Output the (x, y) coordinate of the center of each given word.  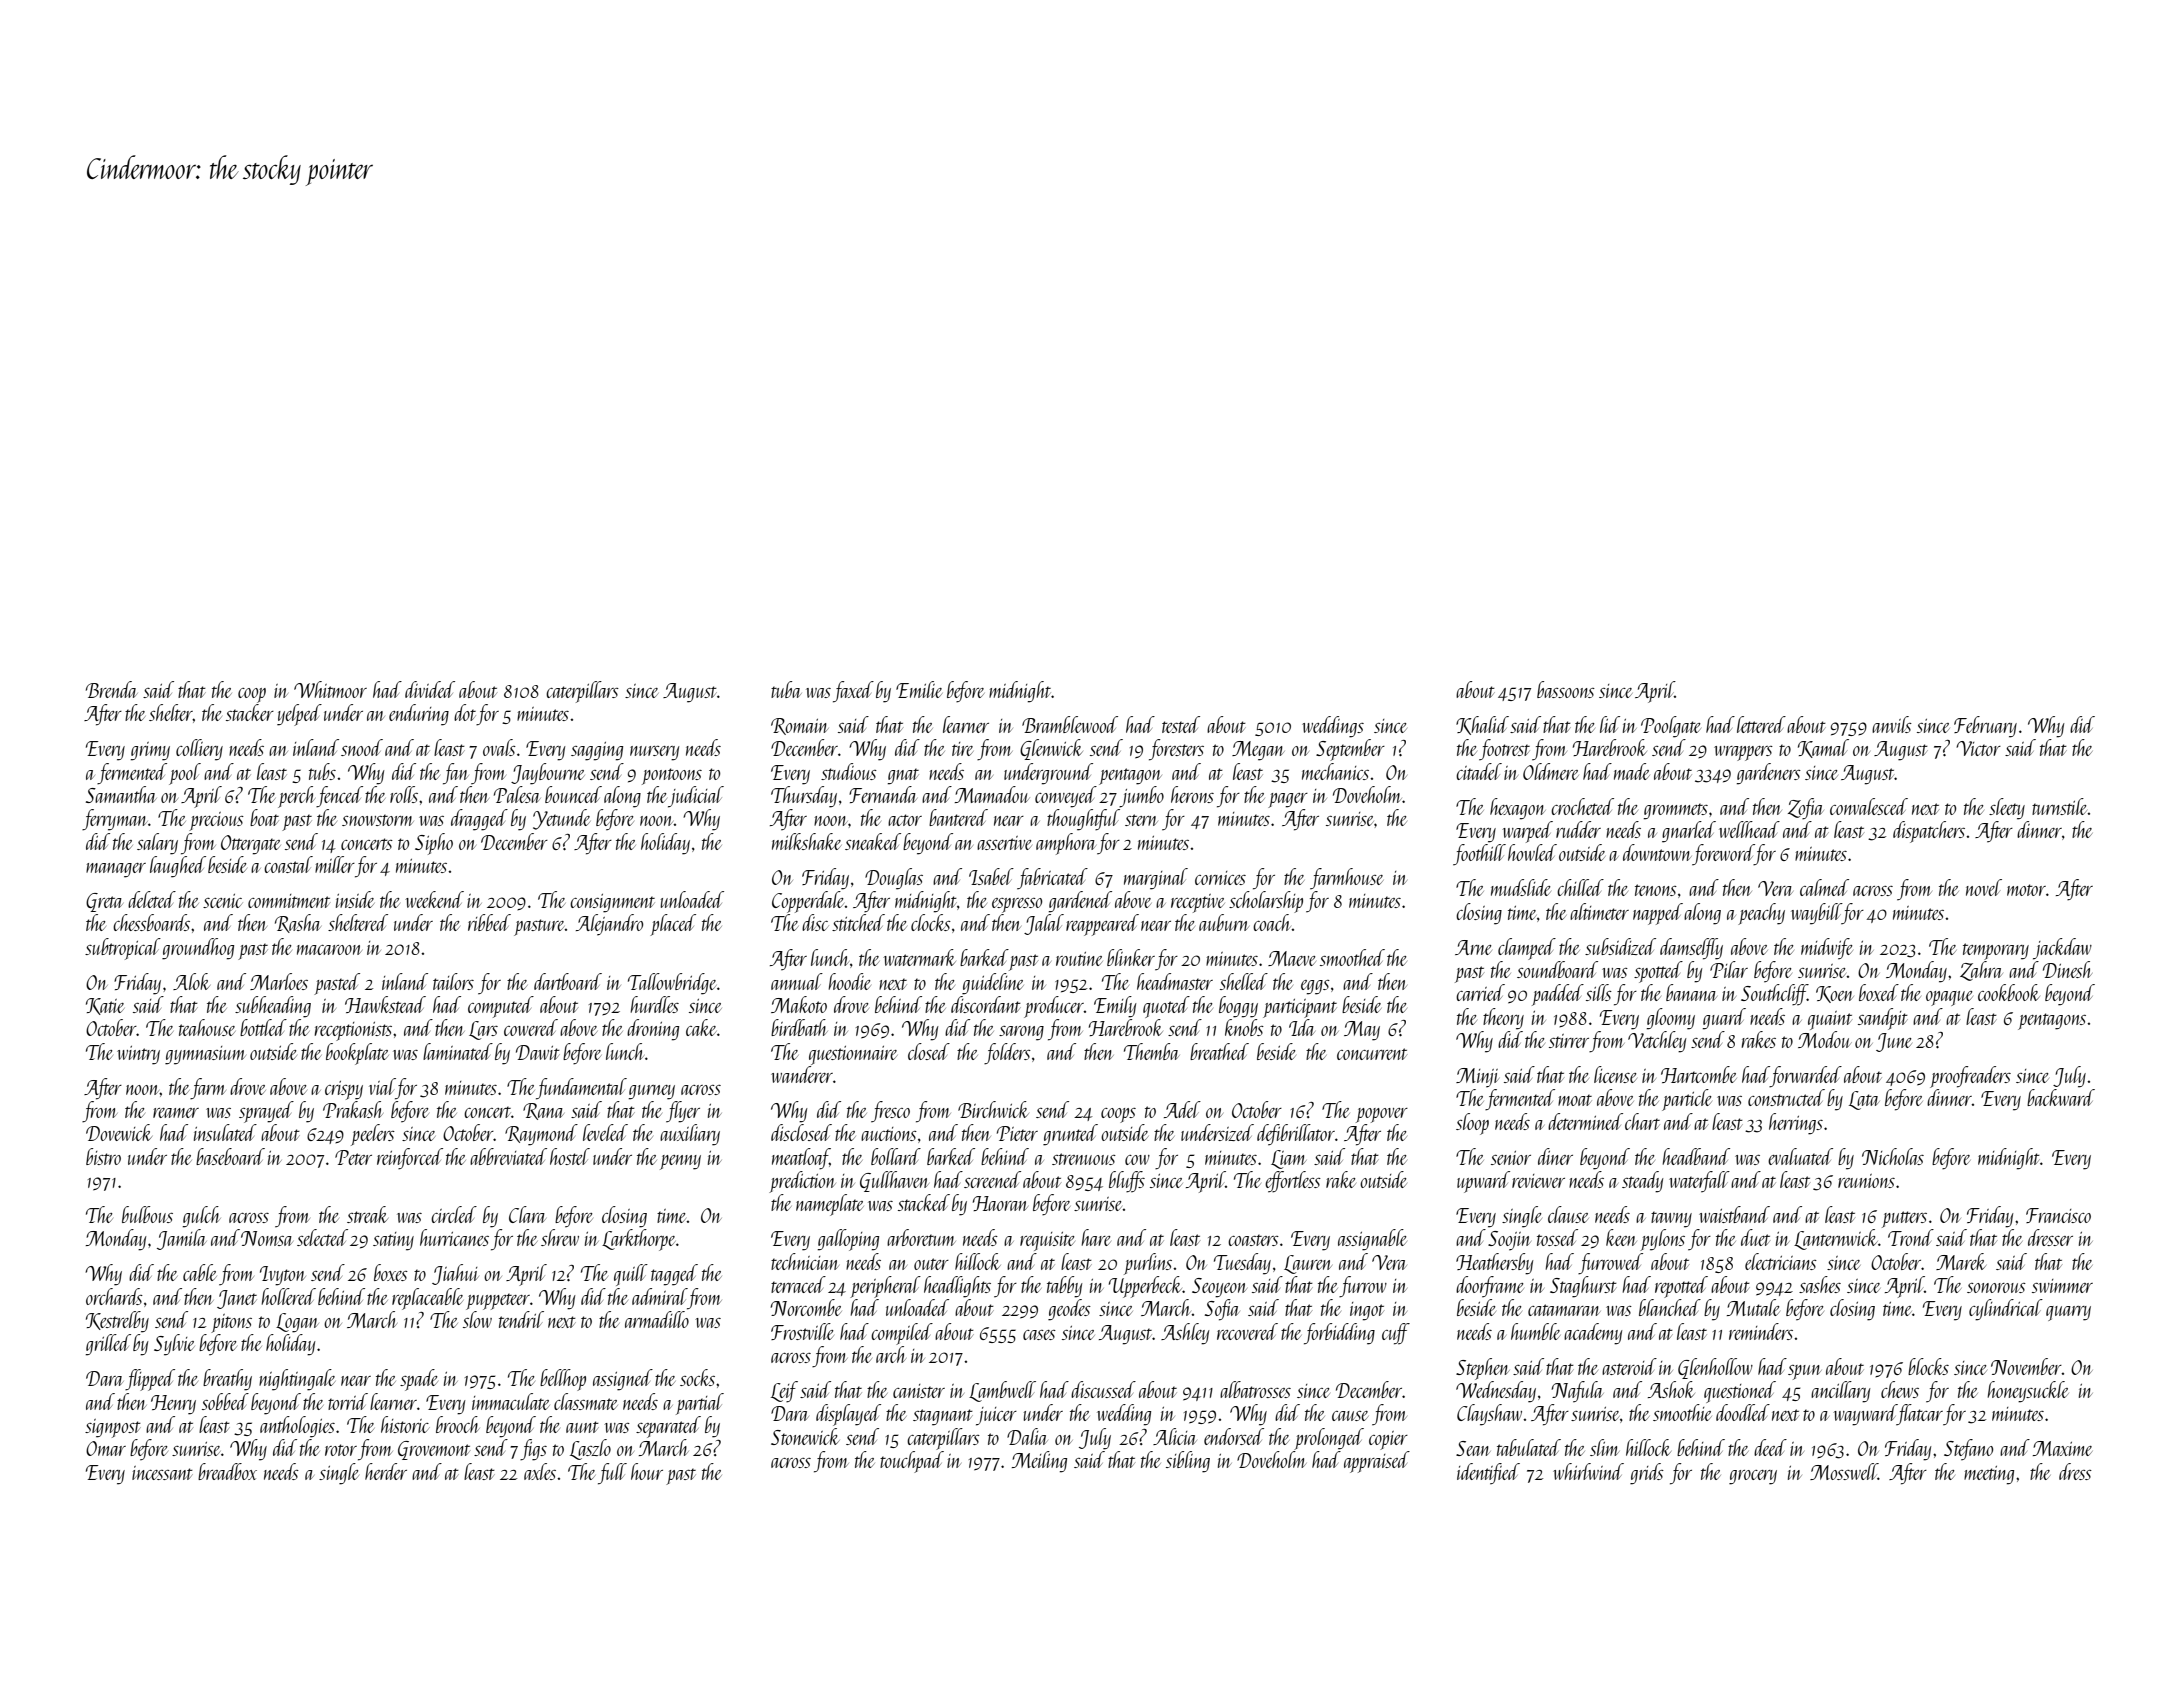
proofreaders (1970, 1077)
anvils (1892, 724)
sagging (597, 751)
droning (653, 1030)
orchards (114, 1296)
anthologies (297, 1427)
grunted (1070, 1135)
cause (1350, 1416)
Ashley (1185, 1334)
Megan (1258, 751)
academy (1593, 1334)
